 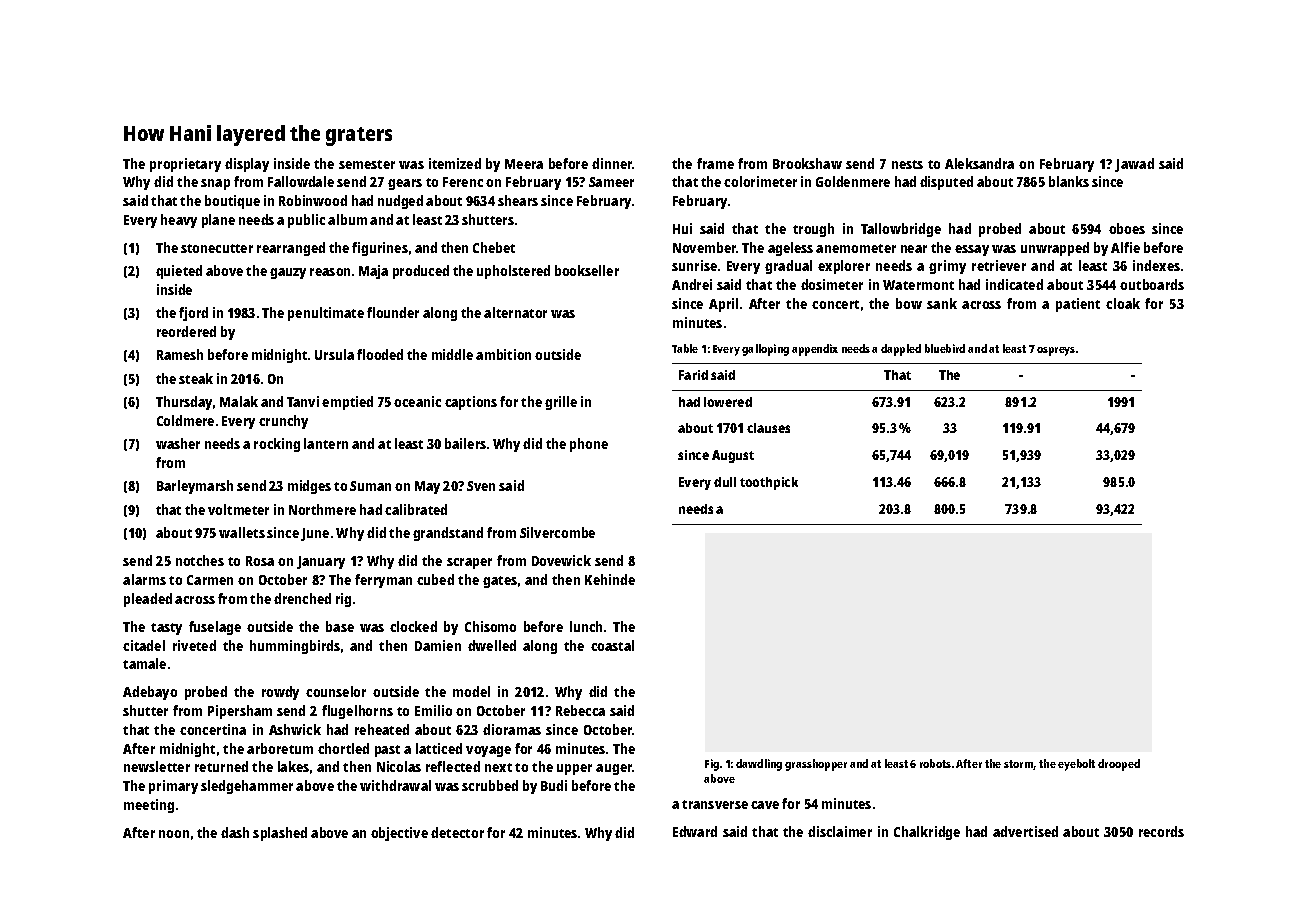 I want to click on dinner, so click(x=612, y=163).
